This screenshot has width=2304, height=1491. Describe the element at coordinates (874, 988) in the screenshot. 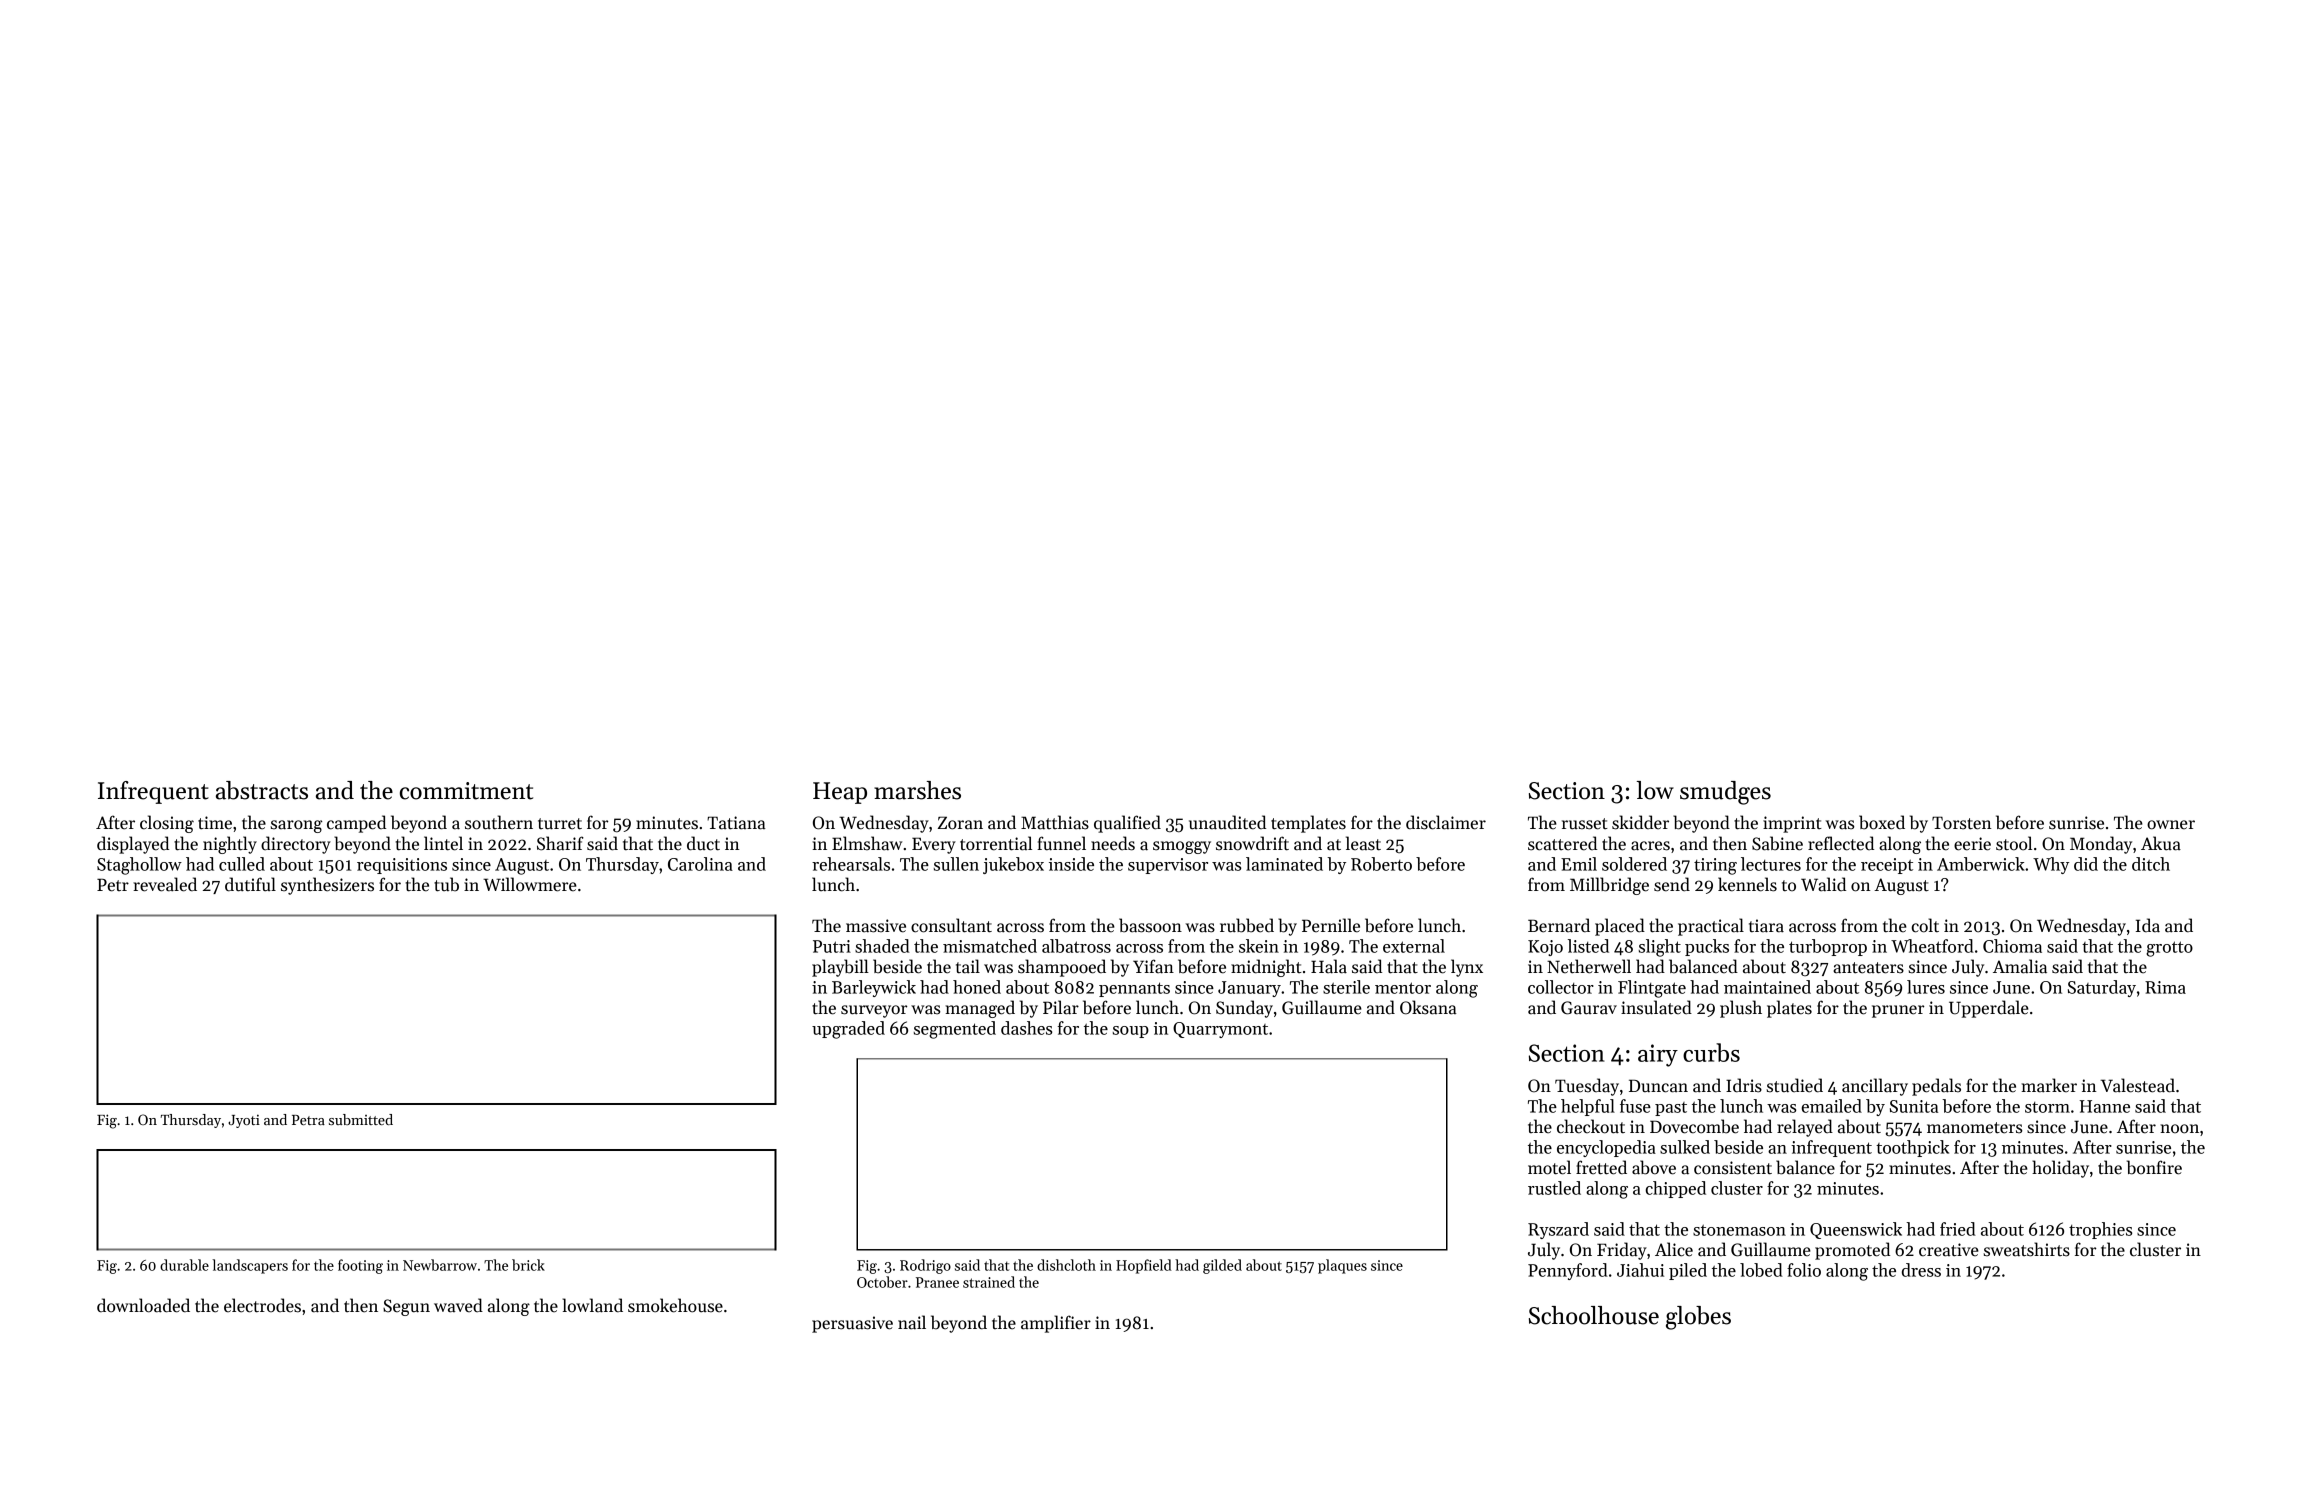

I see `Barleywick` at that location.
